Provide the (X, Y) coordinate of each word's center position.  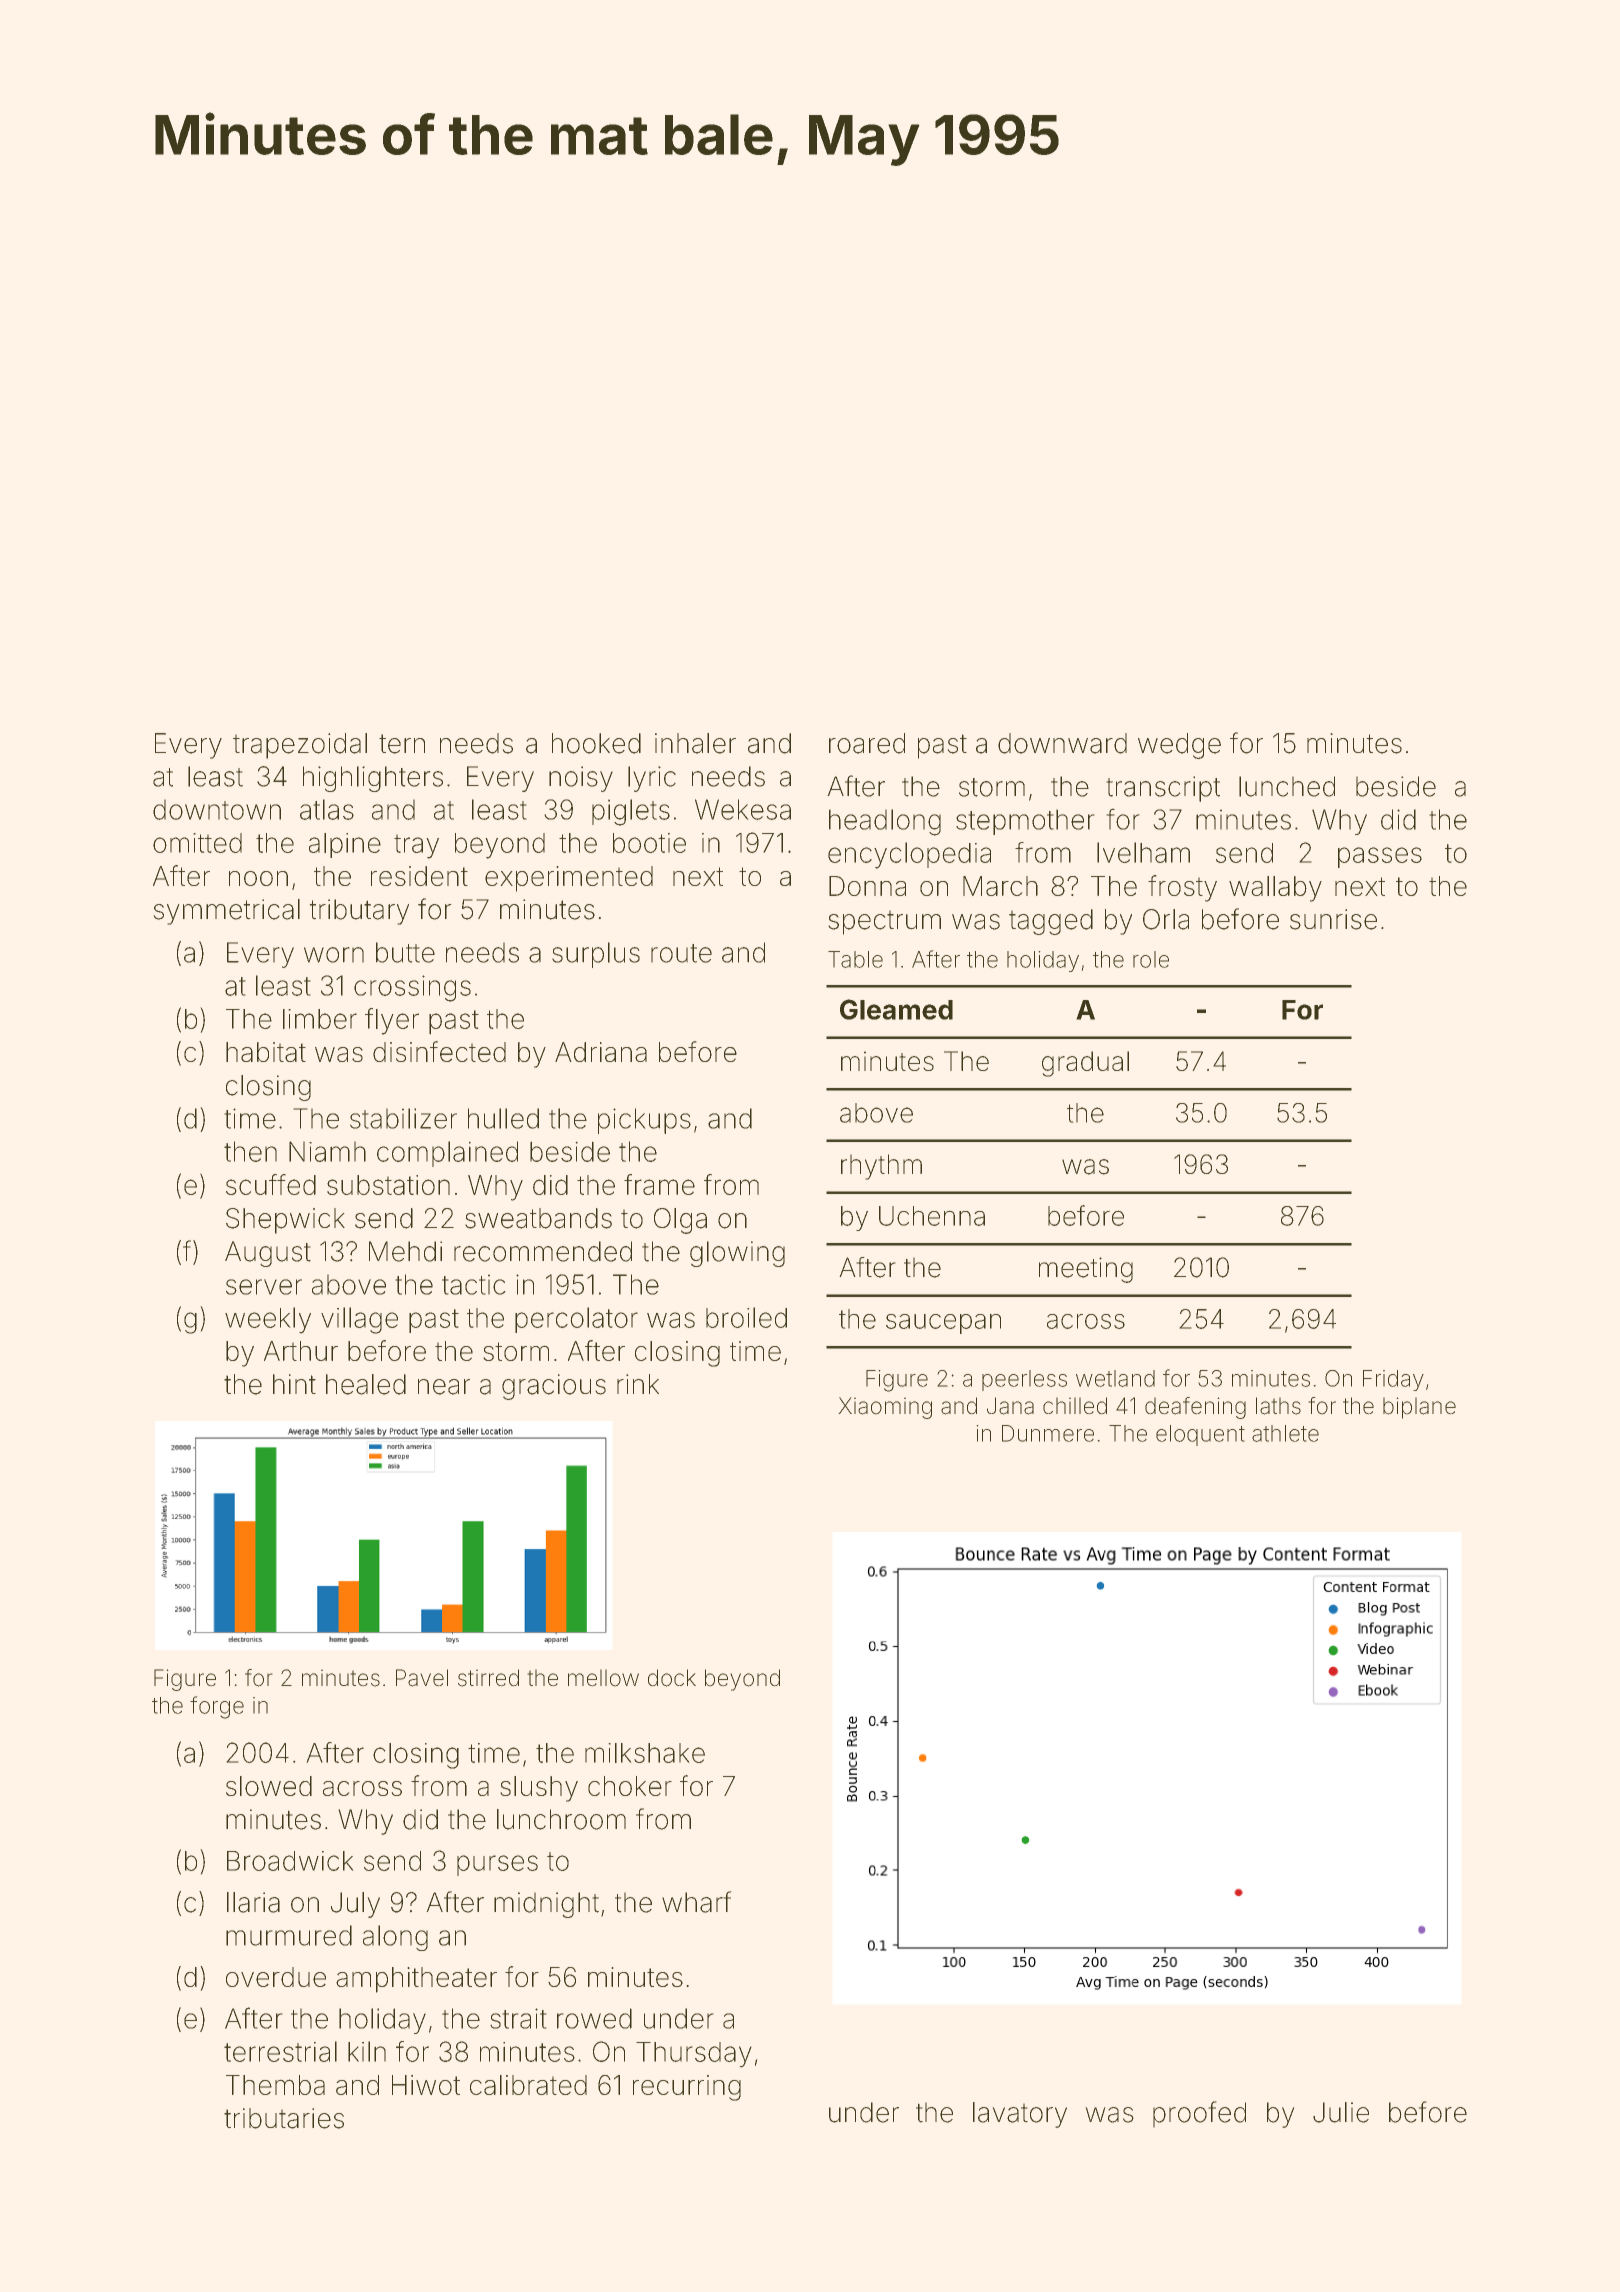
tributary (359, 912)
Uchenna (932, 1216)
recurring (687, 2088)
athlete (1285, 1433)
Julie (1341, 2112)
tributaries (284, 2118)
